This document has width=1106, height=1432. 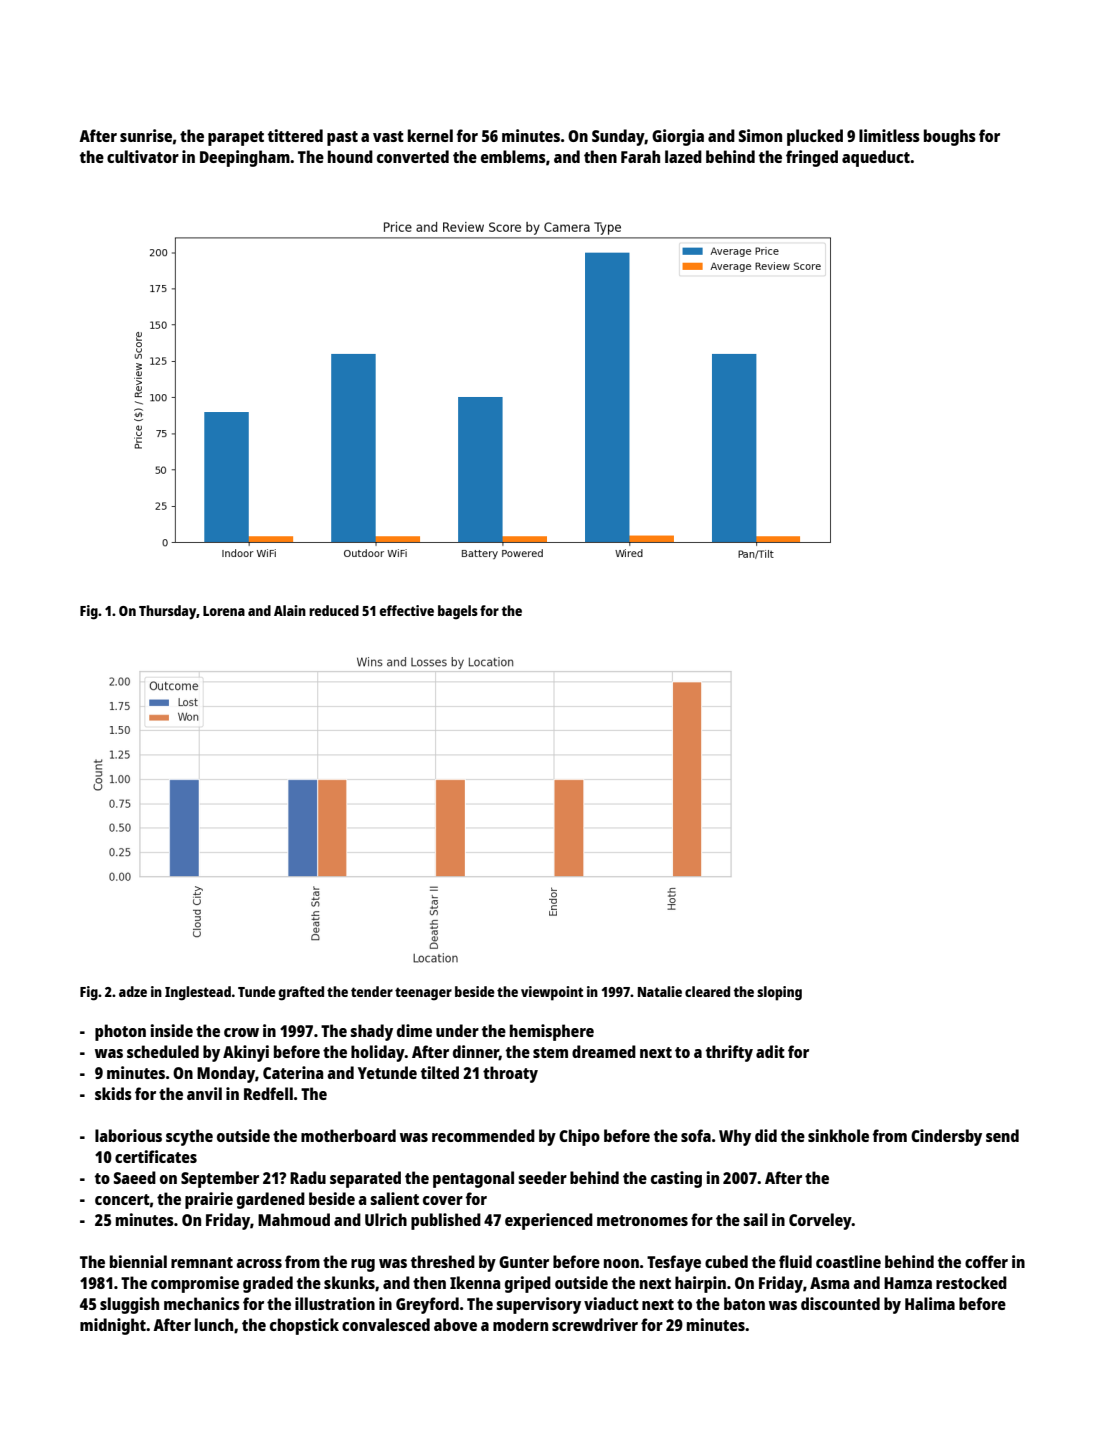 What do you see at coordinates (290, 610) in the document?
I see `Alain` at bounding box center [290, 610].
